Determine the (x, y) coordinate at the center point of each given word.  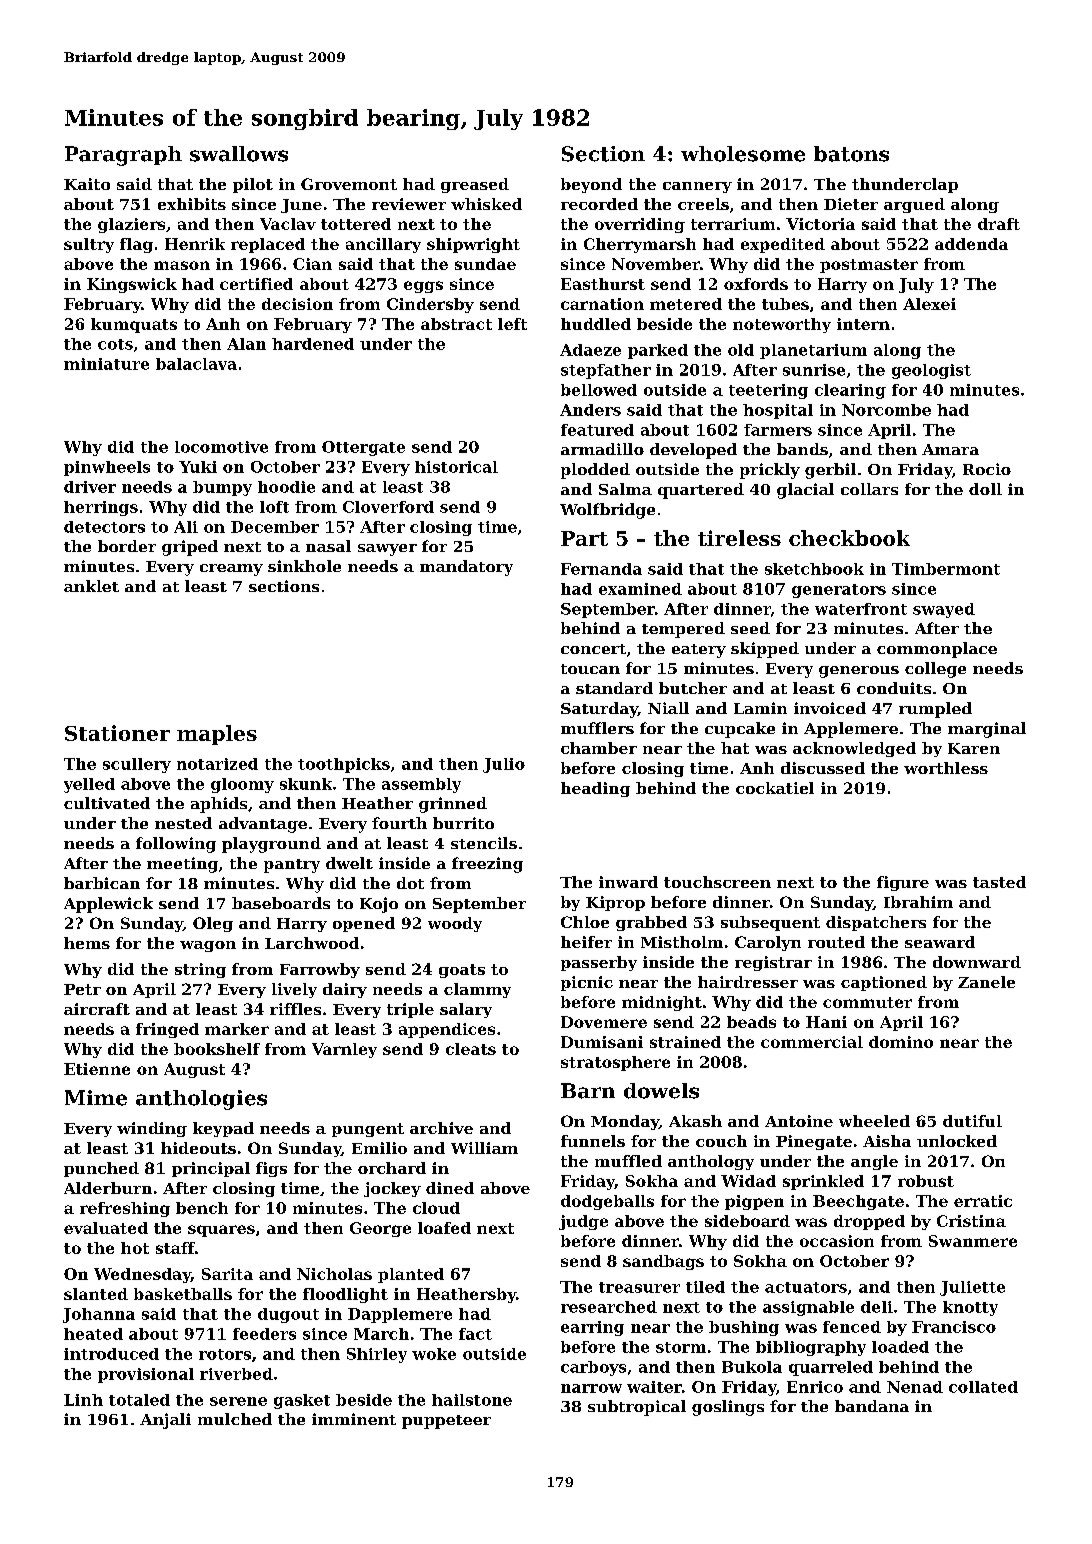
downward (977, 962)
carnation (602, 304)
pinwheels (107, 468)
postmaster (869, 266)
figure (903, 883)
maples (217, 735)
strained (685, 1042)
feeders (264, 1334)
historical (456, 467)
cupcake (740, 730)
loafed (444, 1228)
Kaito (87, 184)
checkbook (849, 538)
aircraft (97, 1009)
